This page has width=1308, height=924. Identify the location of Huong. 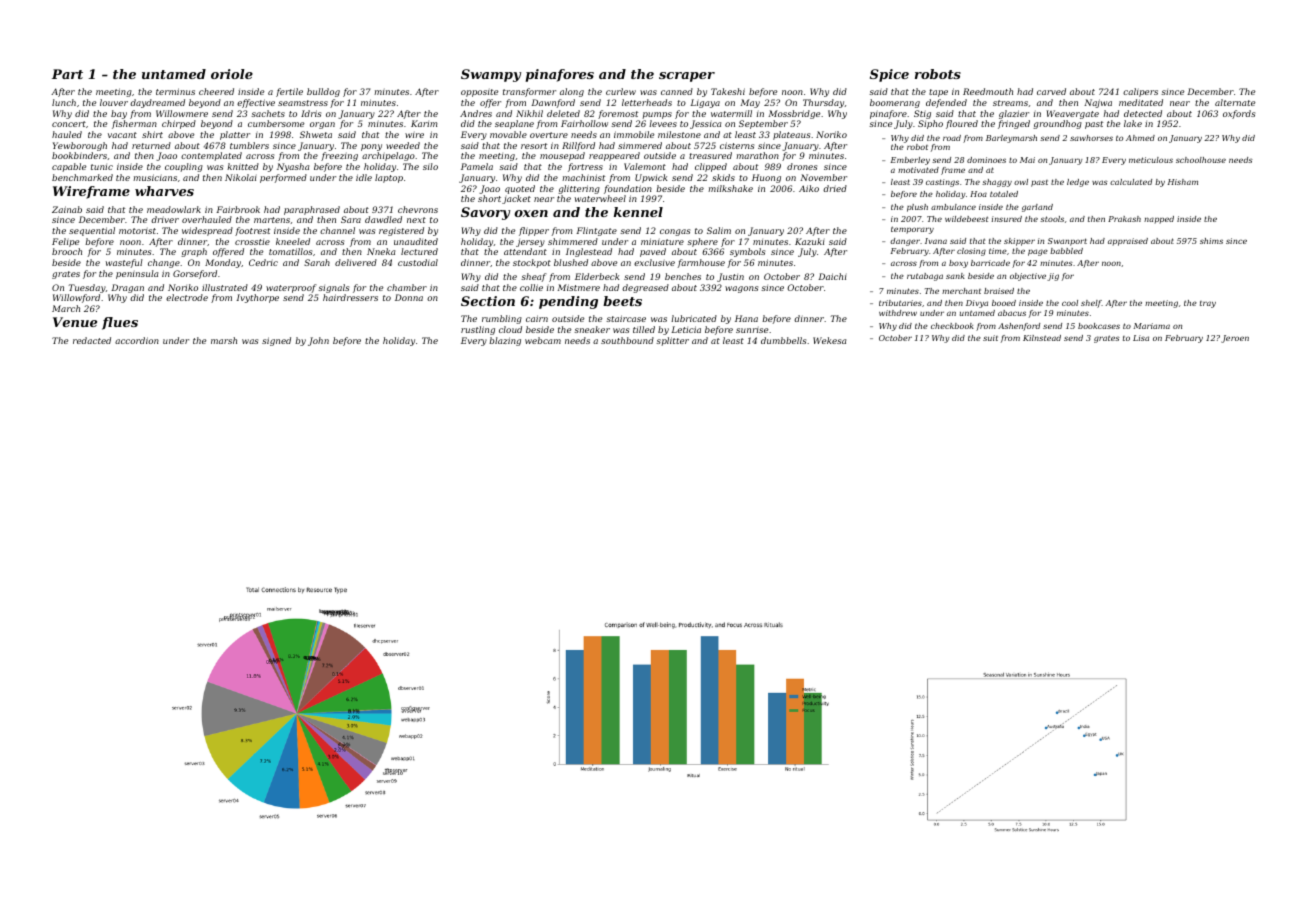
(766, 178).
